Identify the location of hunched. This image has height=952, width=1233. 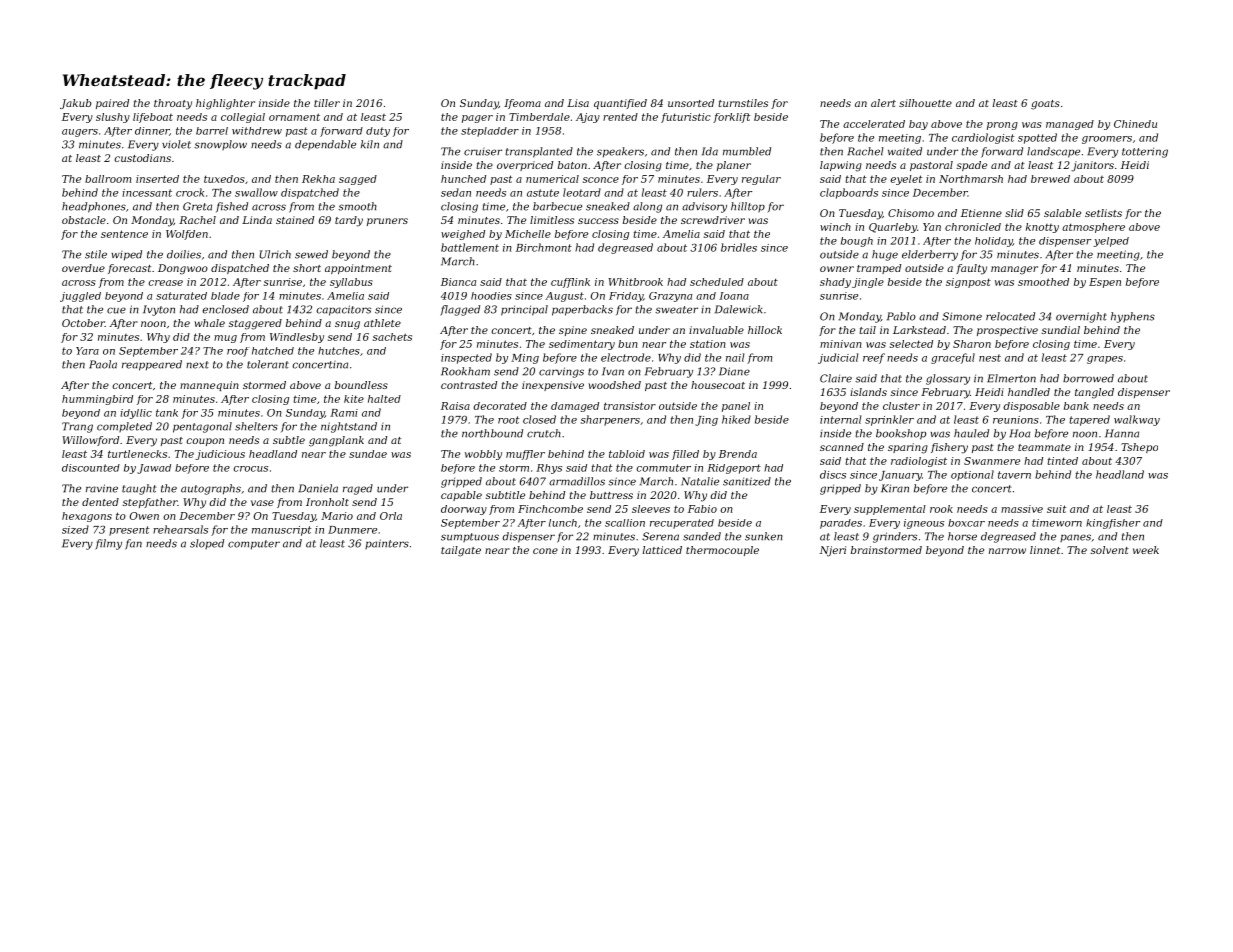
(463, 179).
